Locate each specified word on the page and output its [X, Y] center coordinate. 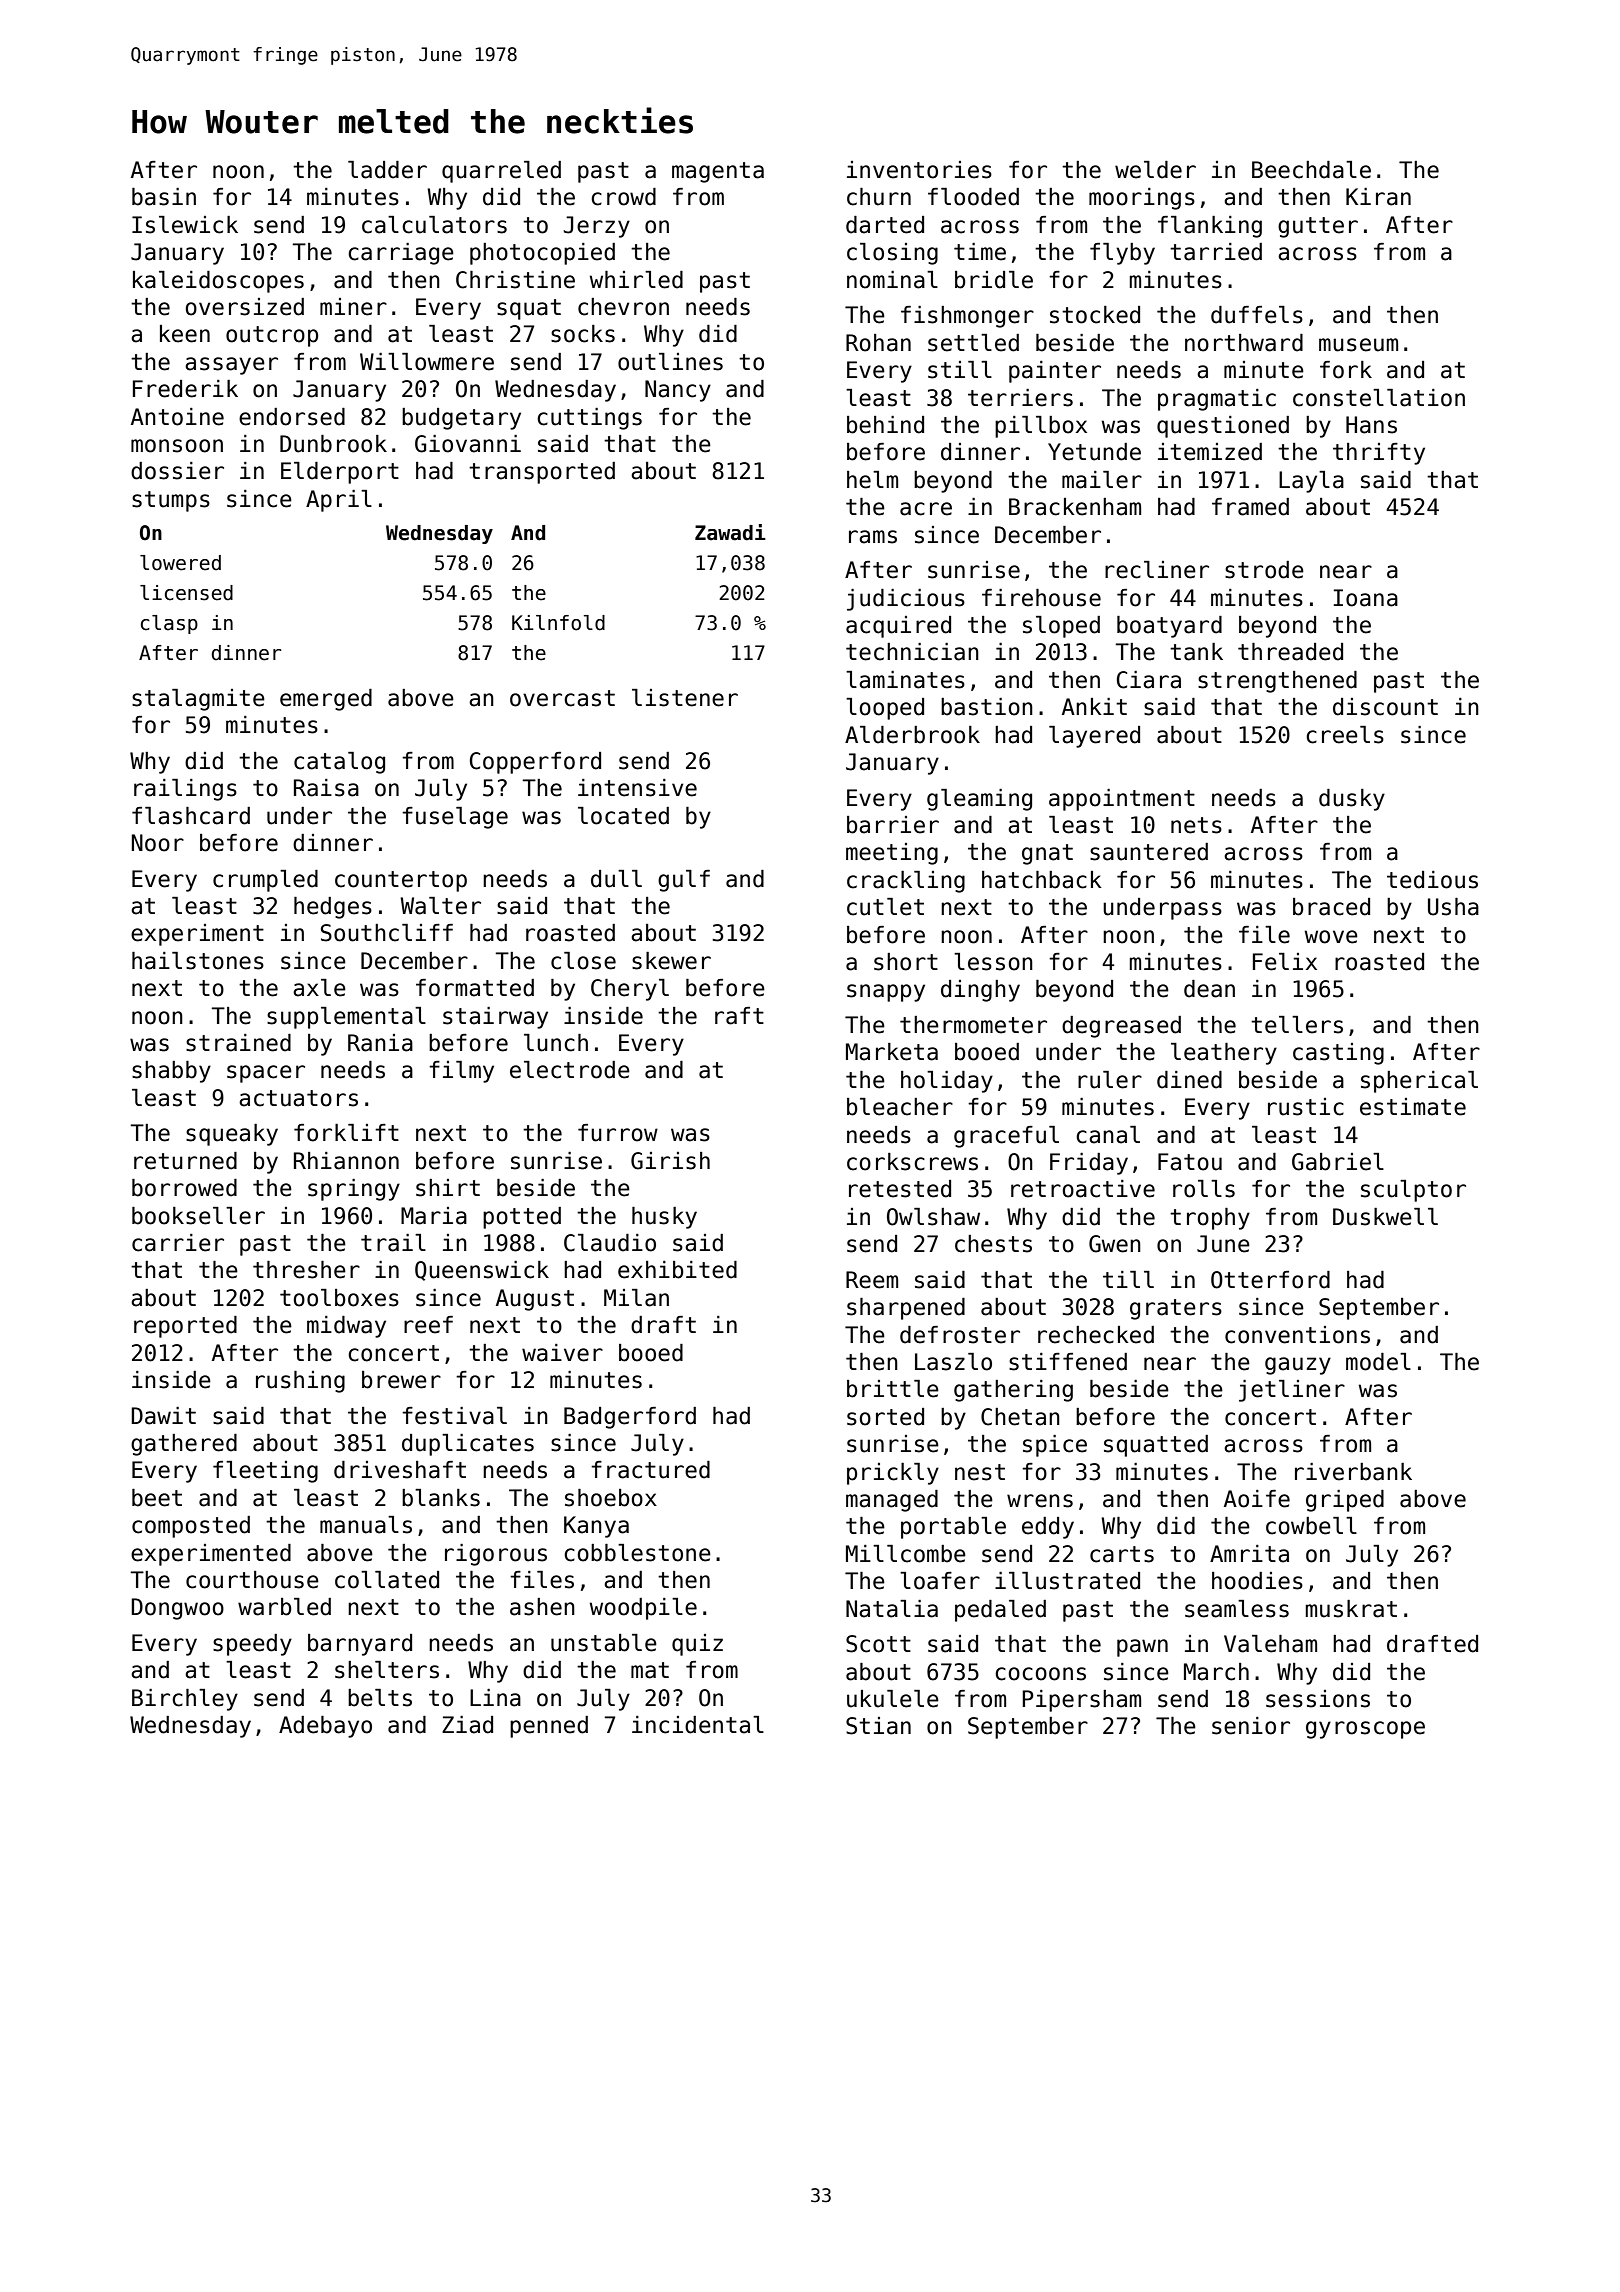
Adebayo [325, 1727]
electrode [570, 1070]
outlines [670, 362]
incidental [698, 1725]
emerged [326, 700]
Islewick [185, 225]
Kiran [1378, 197]
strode [1264, 570]
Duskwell [1385, 1217]
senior [1251, 1726]
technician [912, 652]
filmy [461, 1072]
